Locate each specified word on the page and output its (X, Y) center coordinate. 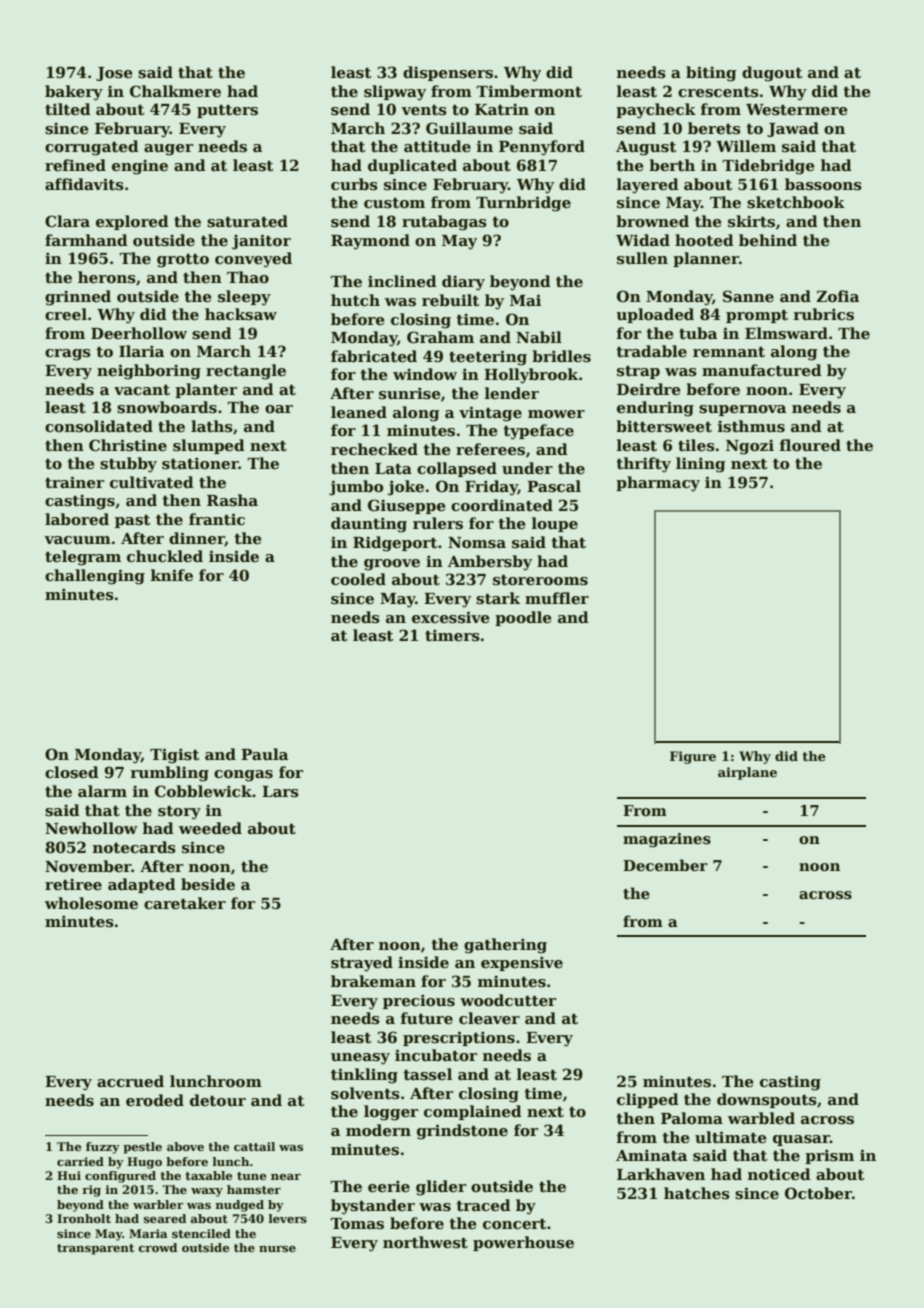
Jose (114, 74)
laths (212, 426)
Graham (440, 337)
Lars (280, 792)
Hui (69, 1175)
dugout (772, 74)
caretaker (185, 903)
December (665, 865)
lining (701, 465)
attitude (437, 146)
